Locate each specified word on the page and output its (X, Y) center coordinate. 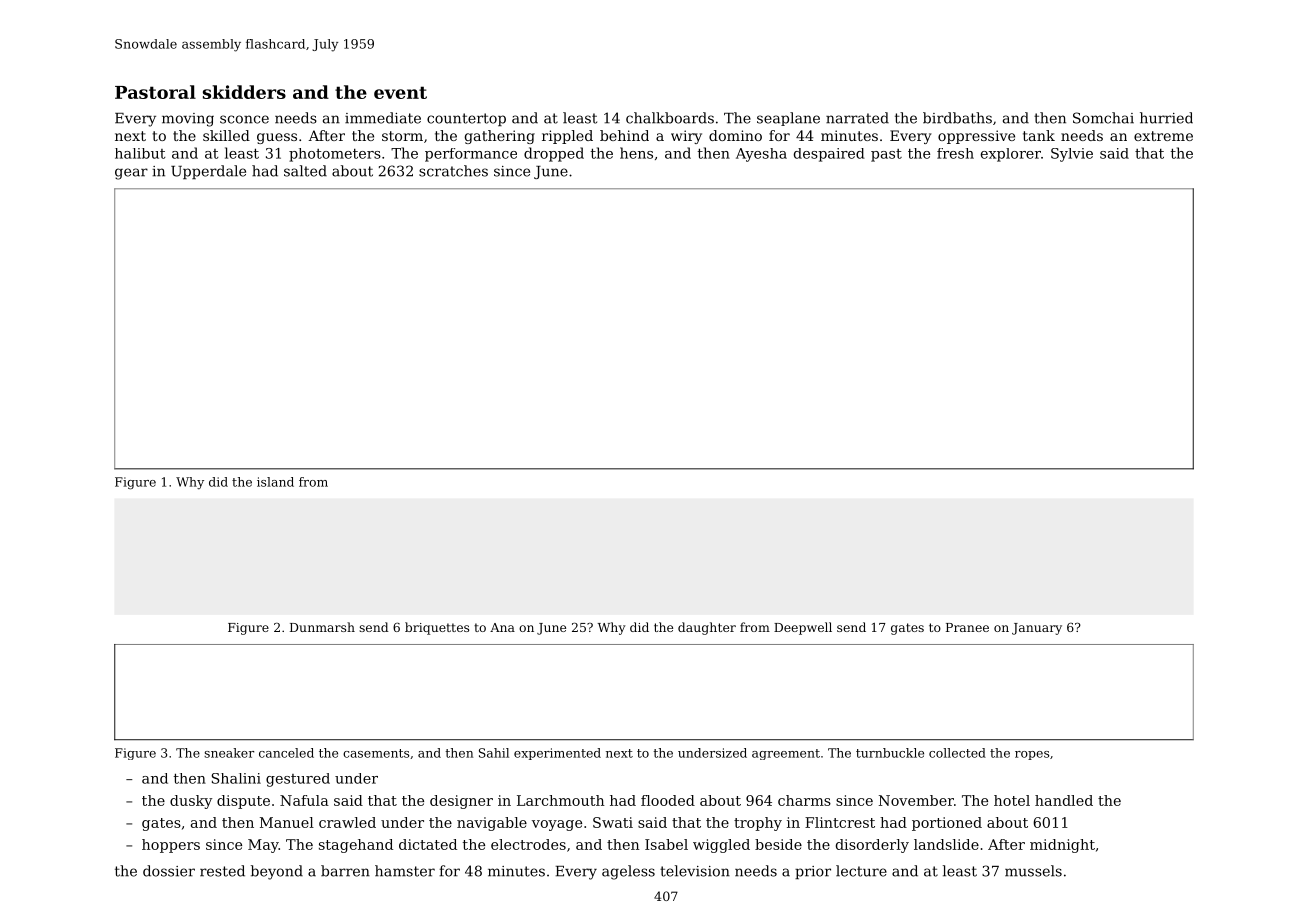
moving (188, 120)
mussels (1033, 871)
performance (471, 155)
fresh (955, 153)
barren (345, 871)
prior (813, 872)
